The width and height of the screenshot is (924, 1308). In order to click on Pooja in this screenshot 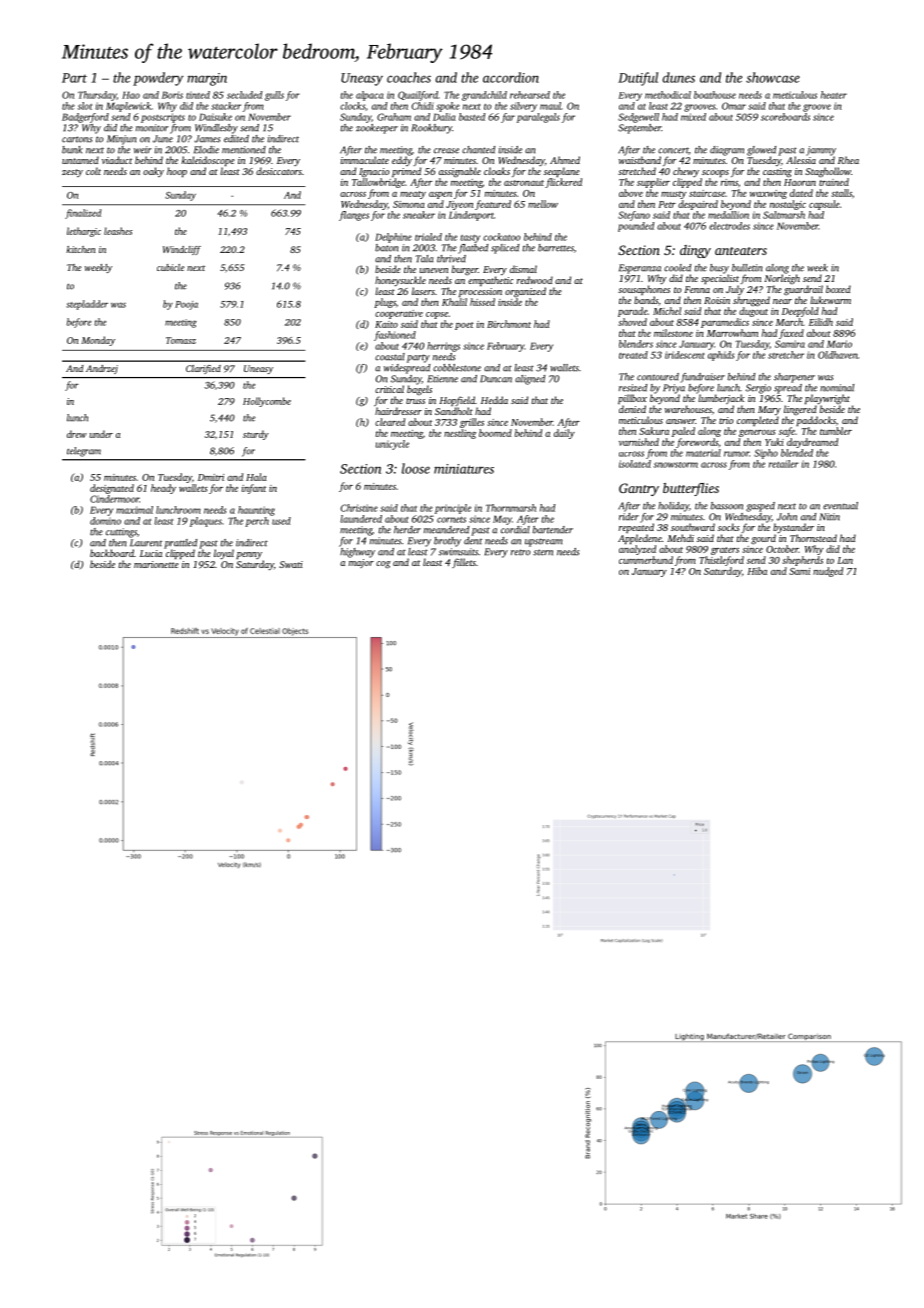, I will do `click(186, 305)`.
